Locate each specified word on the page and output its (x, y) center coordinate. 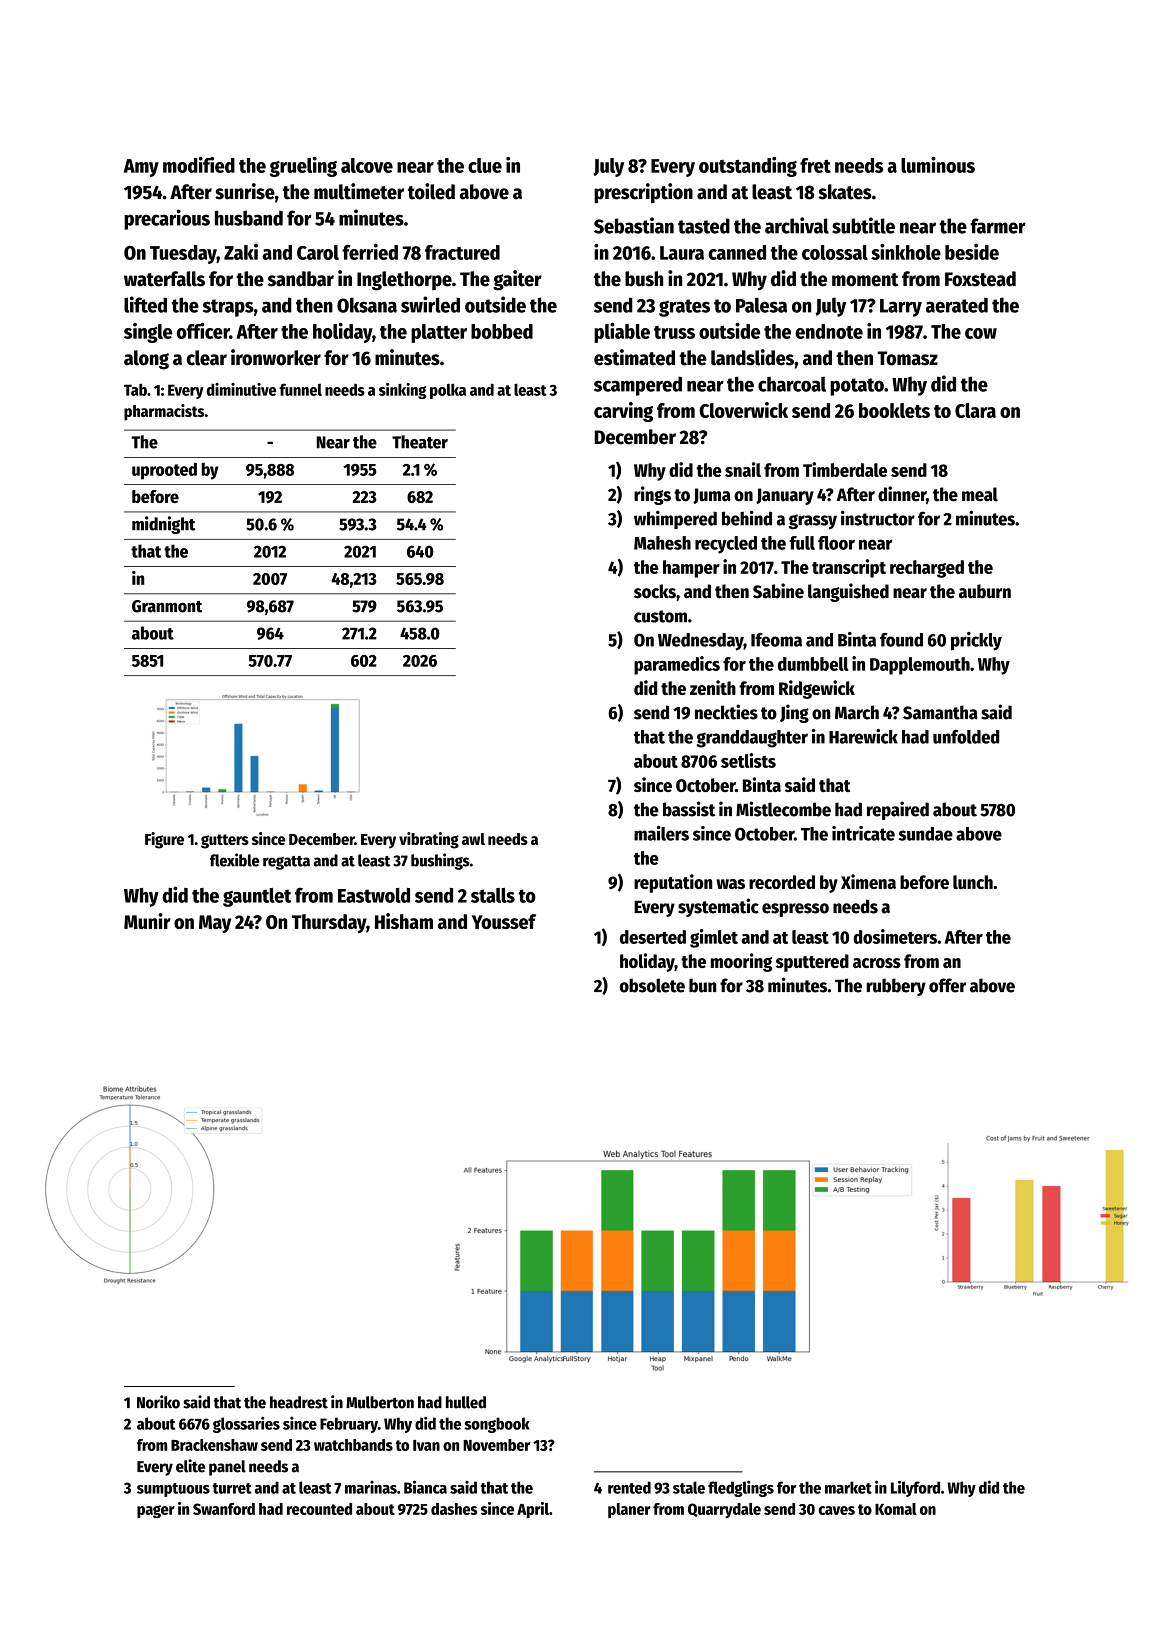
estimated (634, 357)
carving (623, 412)
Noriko (158, 1402)
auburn (985, 591)
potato (857, 387)
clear (207, 358)
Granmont (167, 606)
